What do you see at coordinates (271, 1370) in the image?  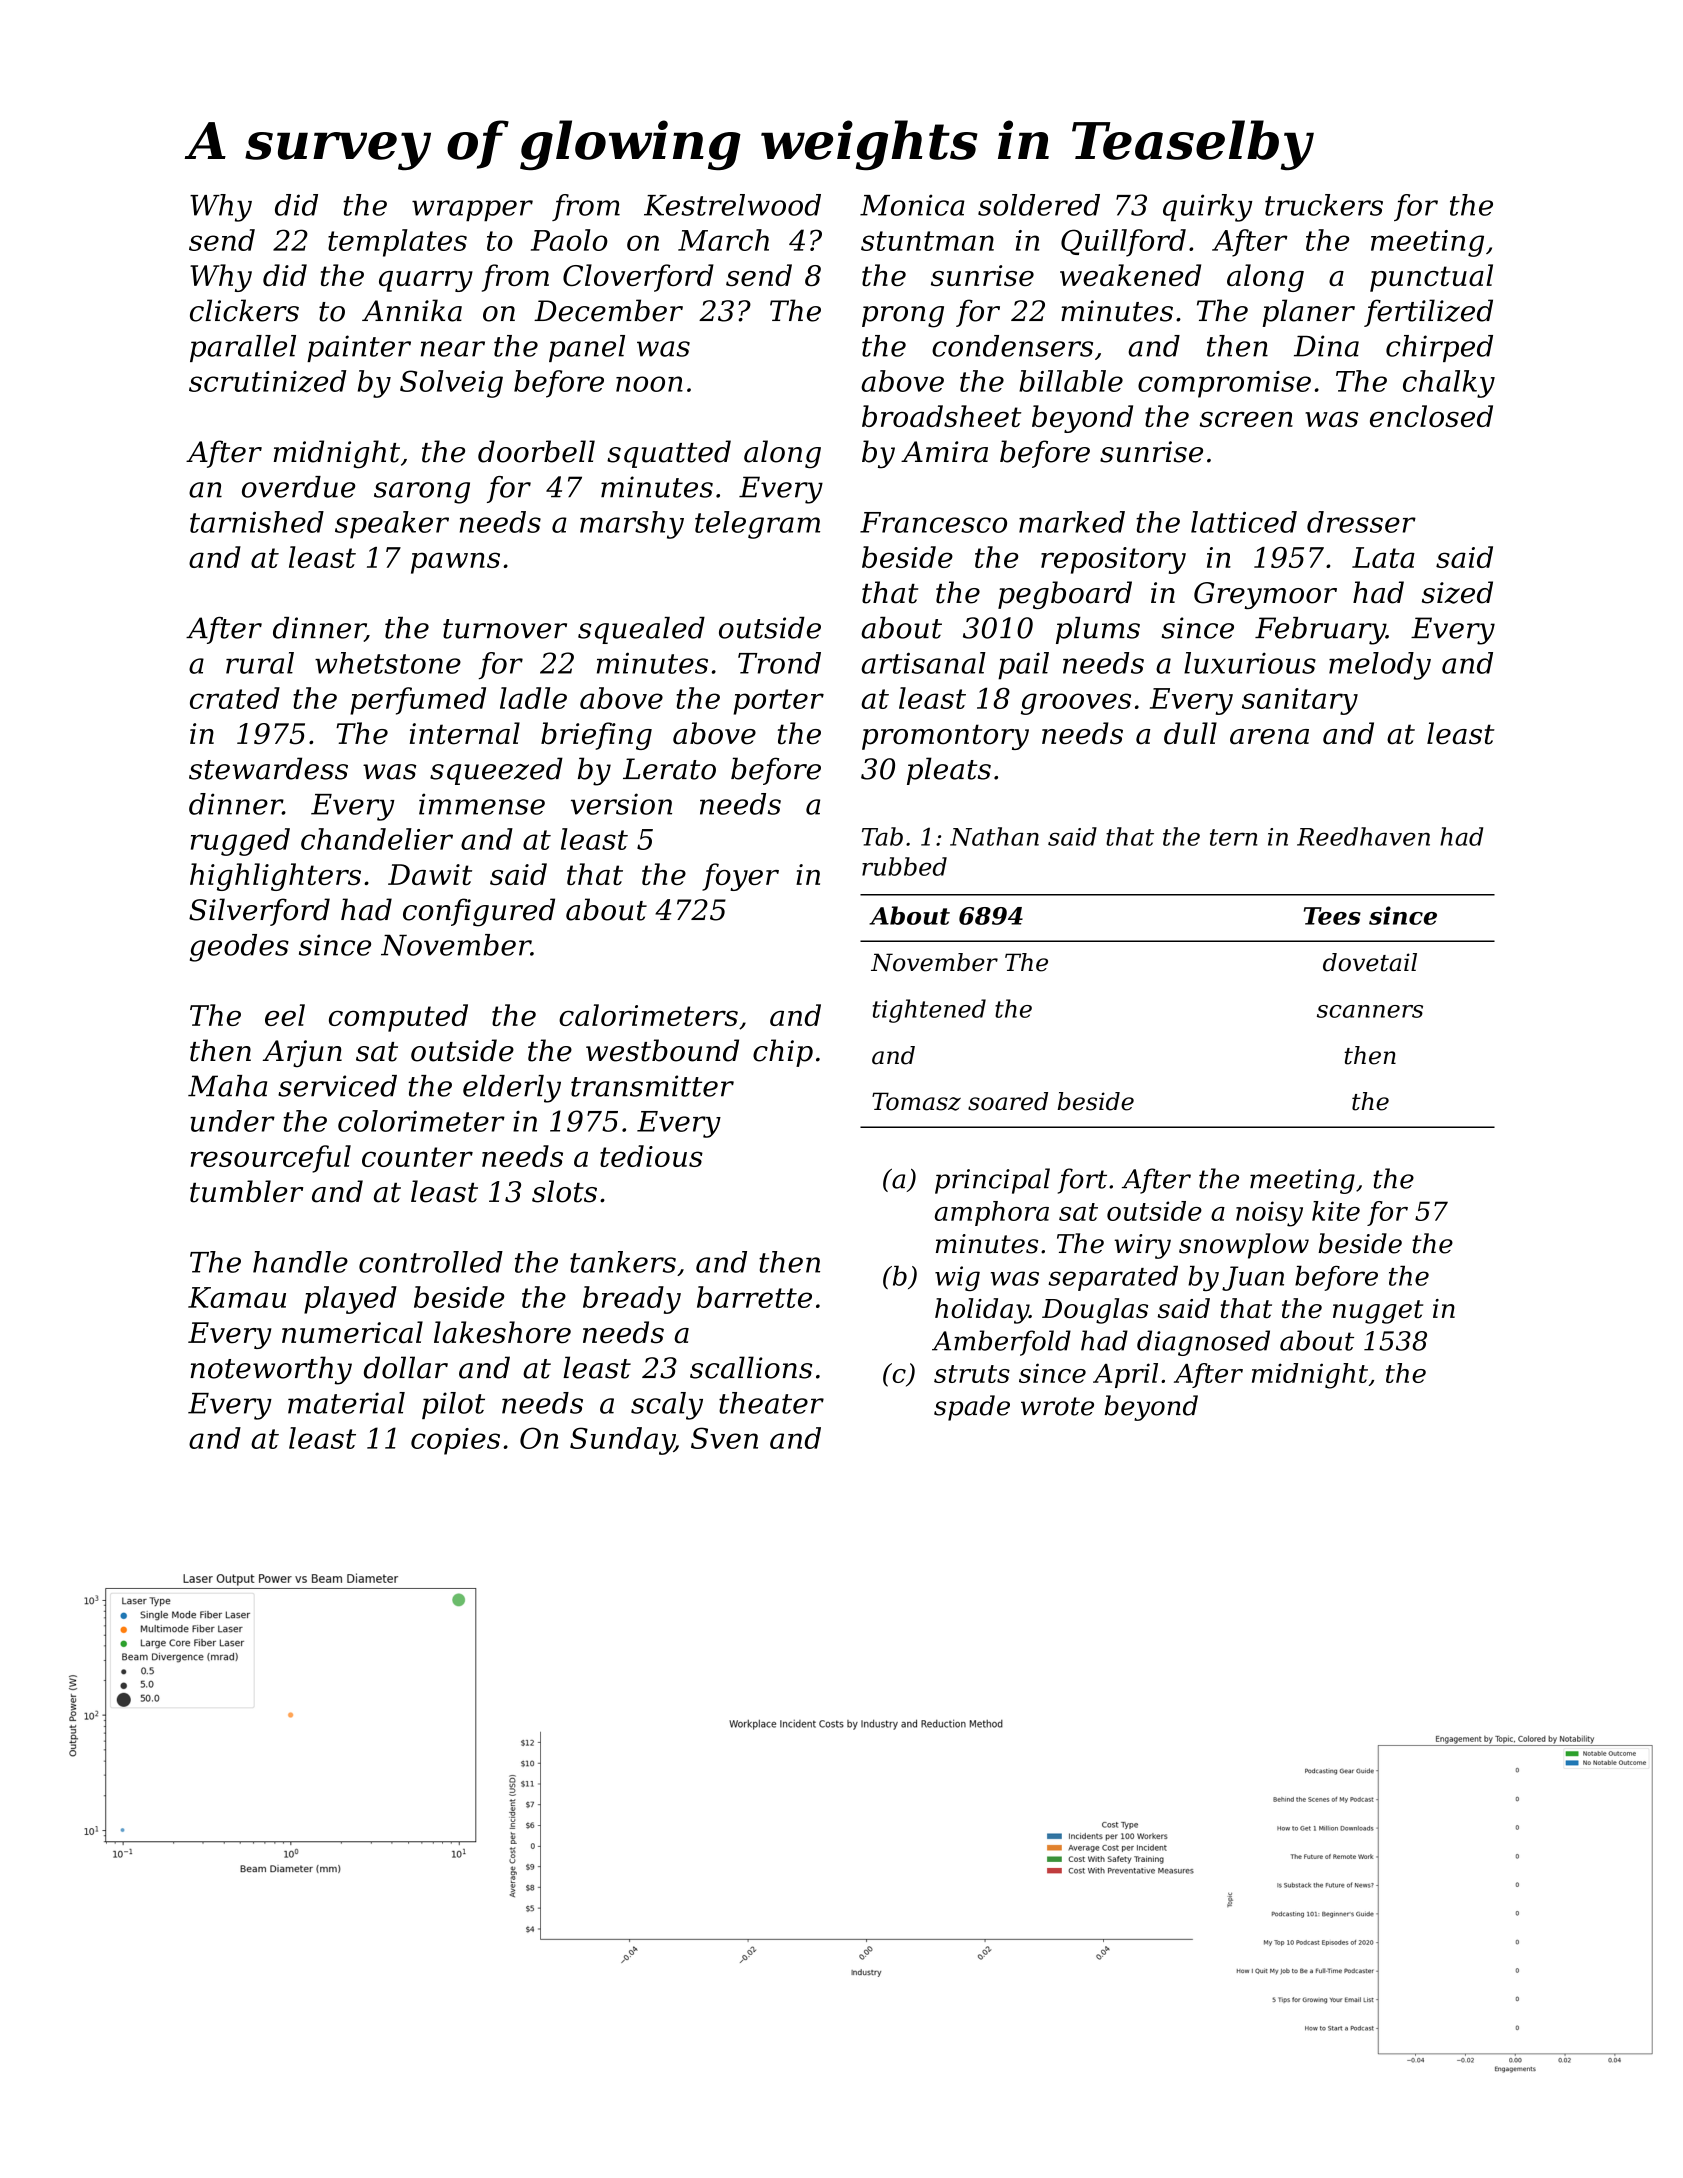 I see `noteworthy` at bounding box center [271, 1370].
